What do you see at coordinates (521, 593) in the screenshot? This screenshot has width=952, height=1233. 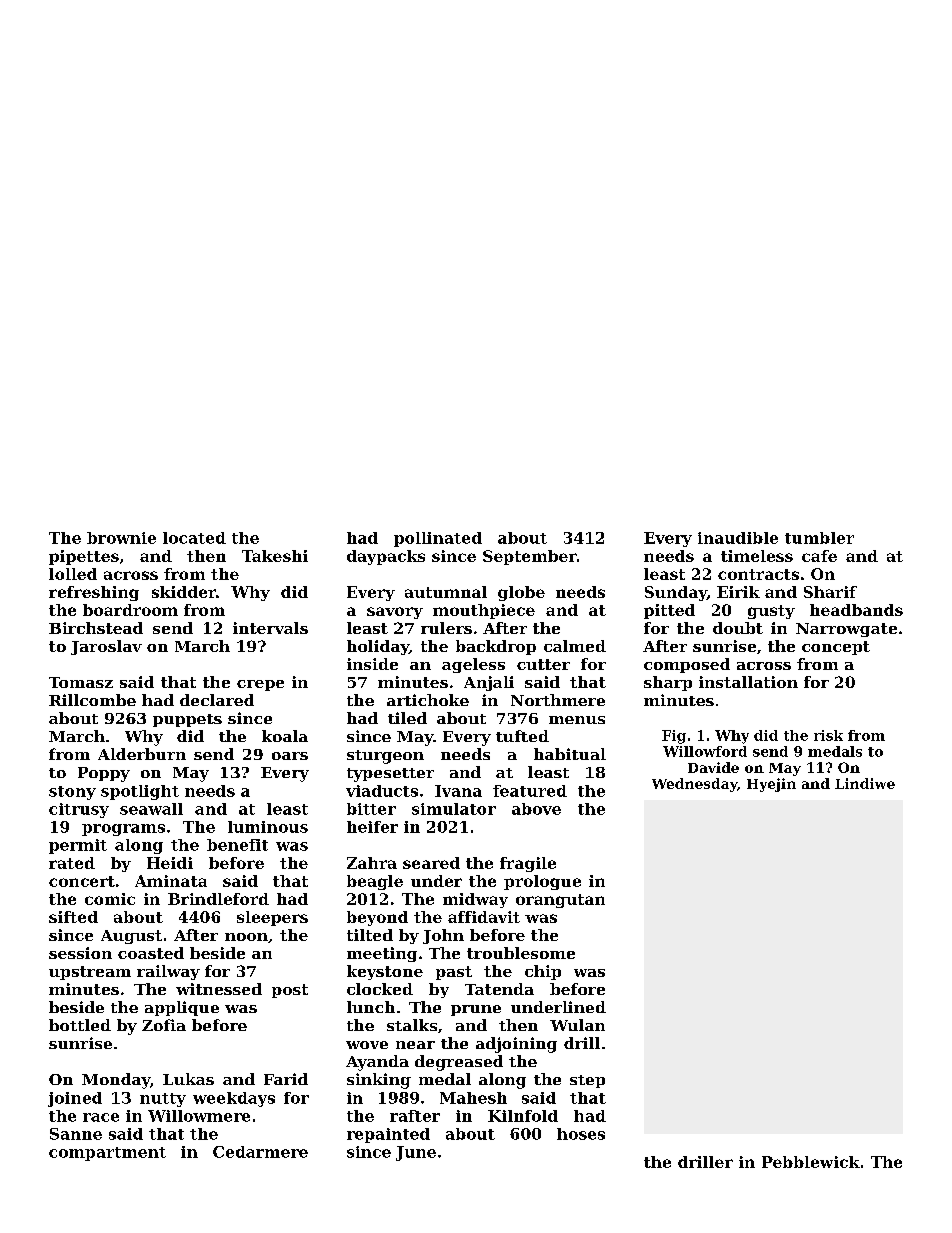 I see `globe` at bounding box center [521, 593].
